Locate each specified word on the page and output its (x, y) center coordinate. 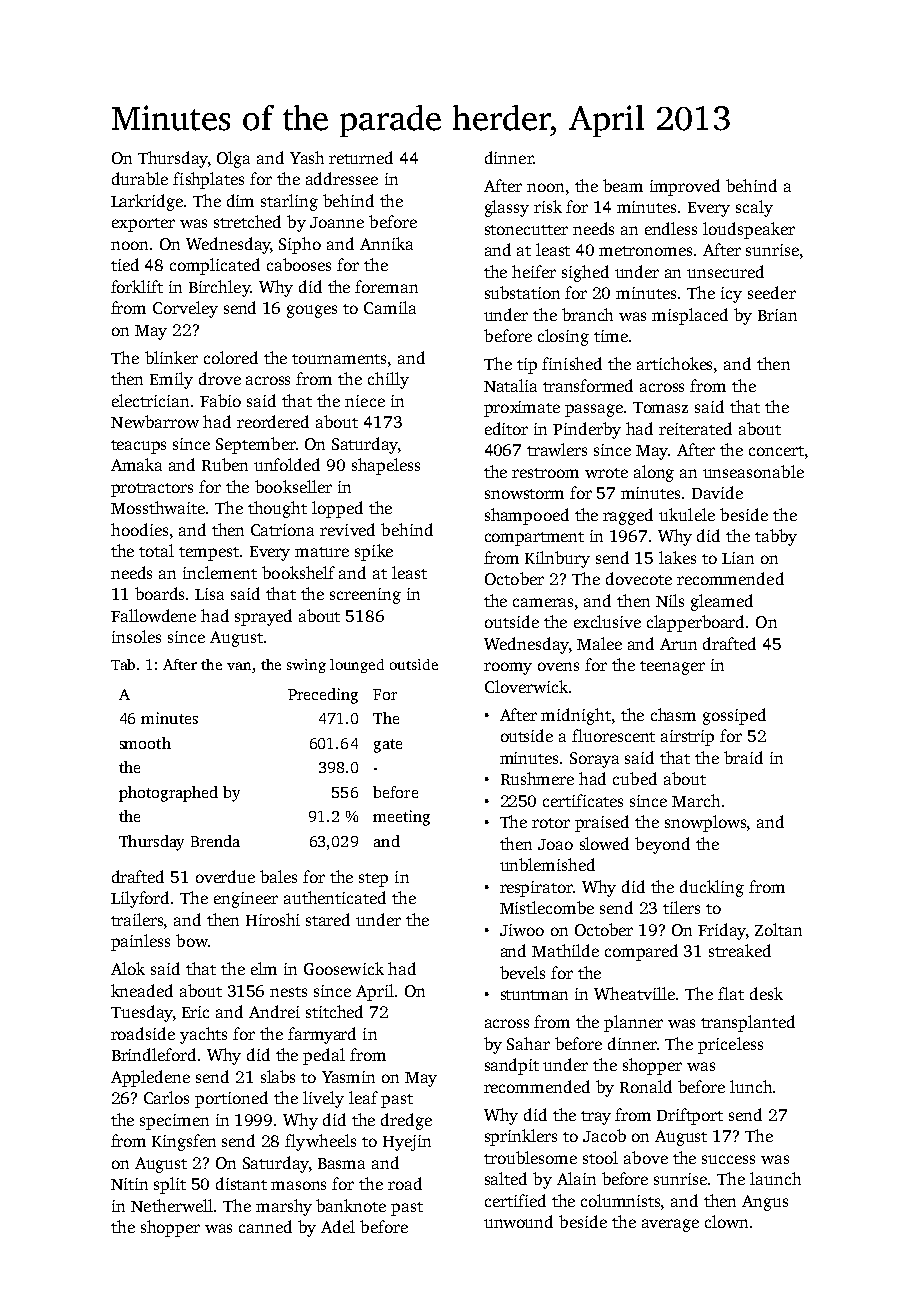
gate (388, 746)
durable (140, 178)
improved (685, 187)
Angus (765, 1203)
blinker (171, 357)
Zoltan (778, 929)
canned (265, 1226)
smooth (145, 743)
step (373, 880)
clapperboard (695, 623)
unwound (518, 1221)
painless (140, 942)
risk (548, 206)
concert (776, 451)
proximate (522, 409)
